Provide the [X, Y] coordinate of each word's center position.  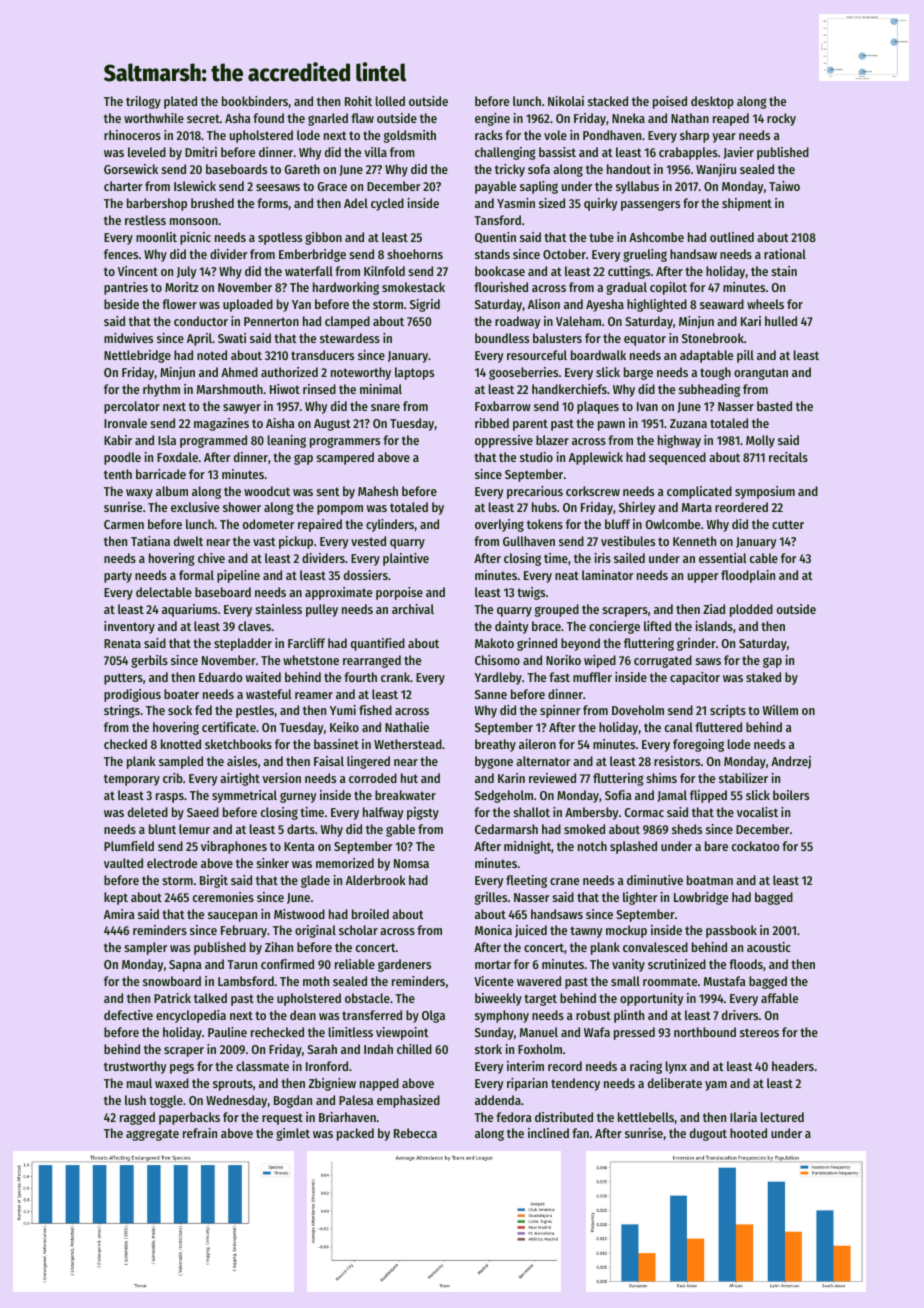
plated [180, 102]
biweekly [498, 999]
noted [212, 355]
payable [495, 187]
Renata [122, 643]
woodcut [267, 491]
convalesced [655, 947]
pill [745, 356]
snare [385, 407]
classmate [262, 1066]
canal [679, 727]
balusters [557, 338]
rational [785, 254]
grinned [537, 644]
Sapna [185, 966]
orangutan [761, 374]
